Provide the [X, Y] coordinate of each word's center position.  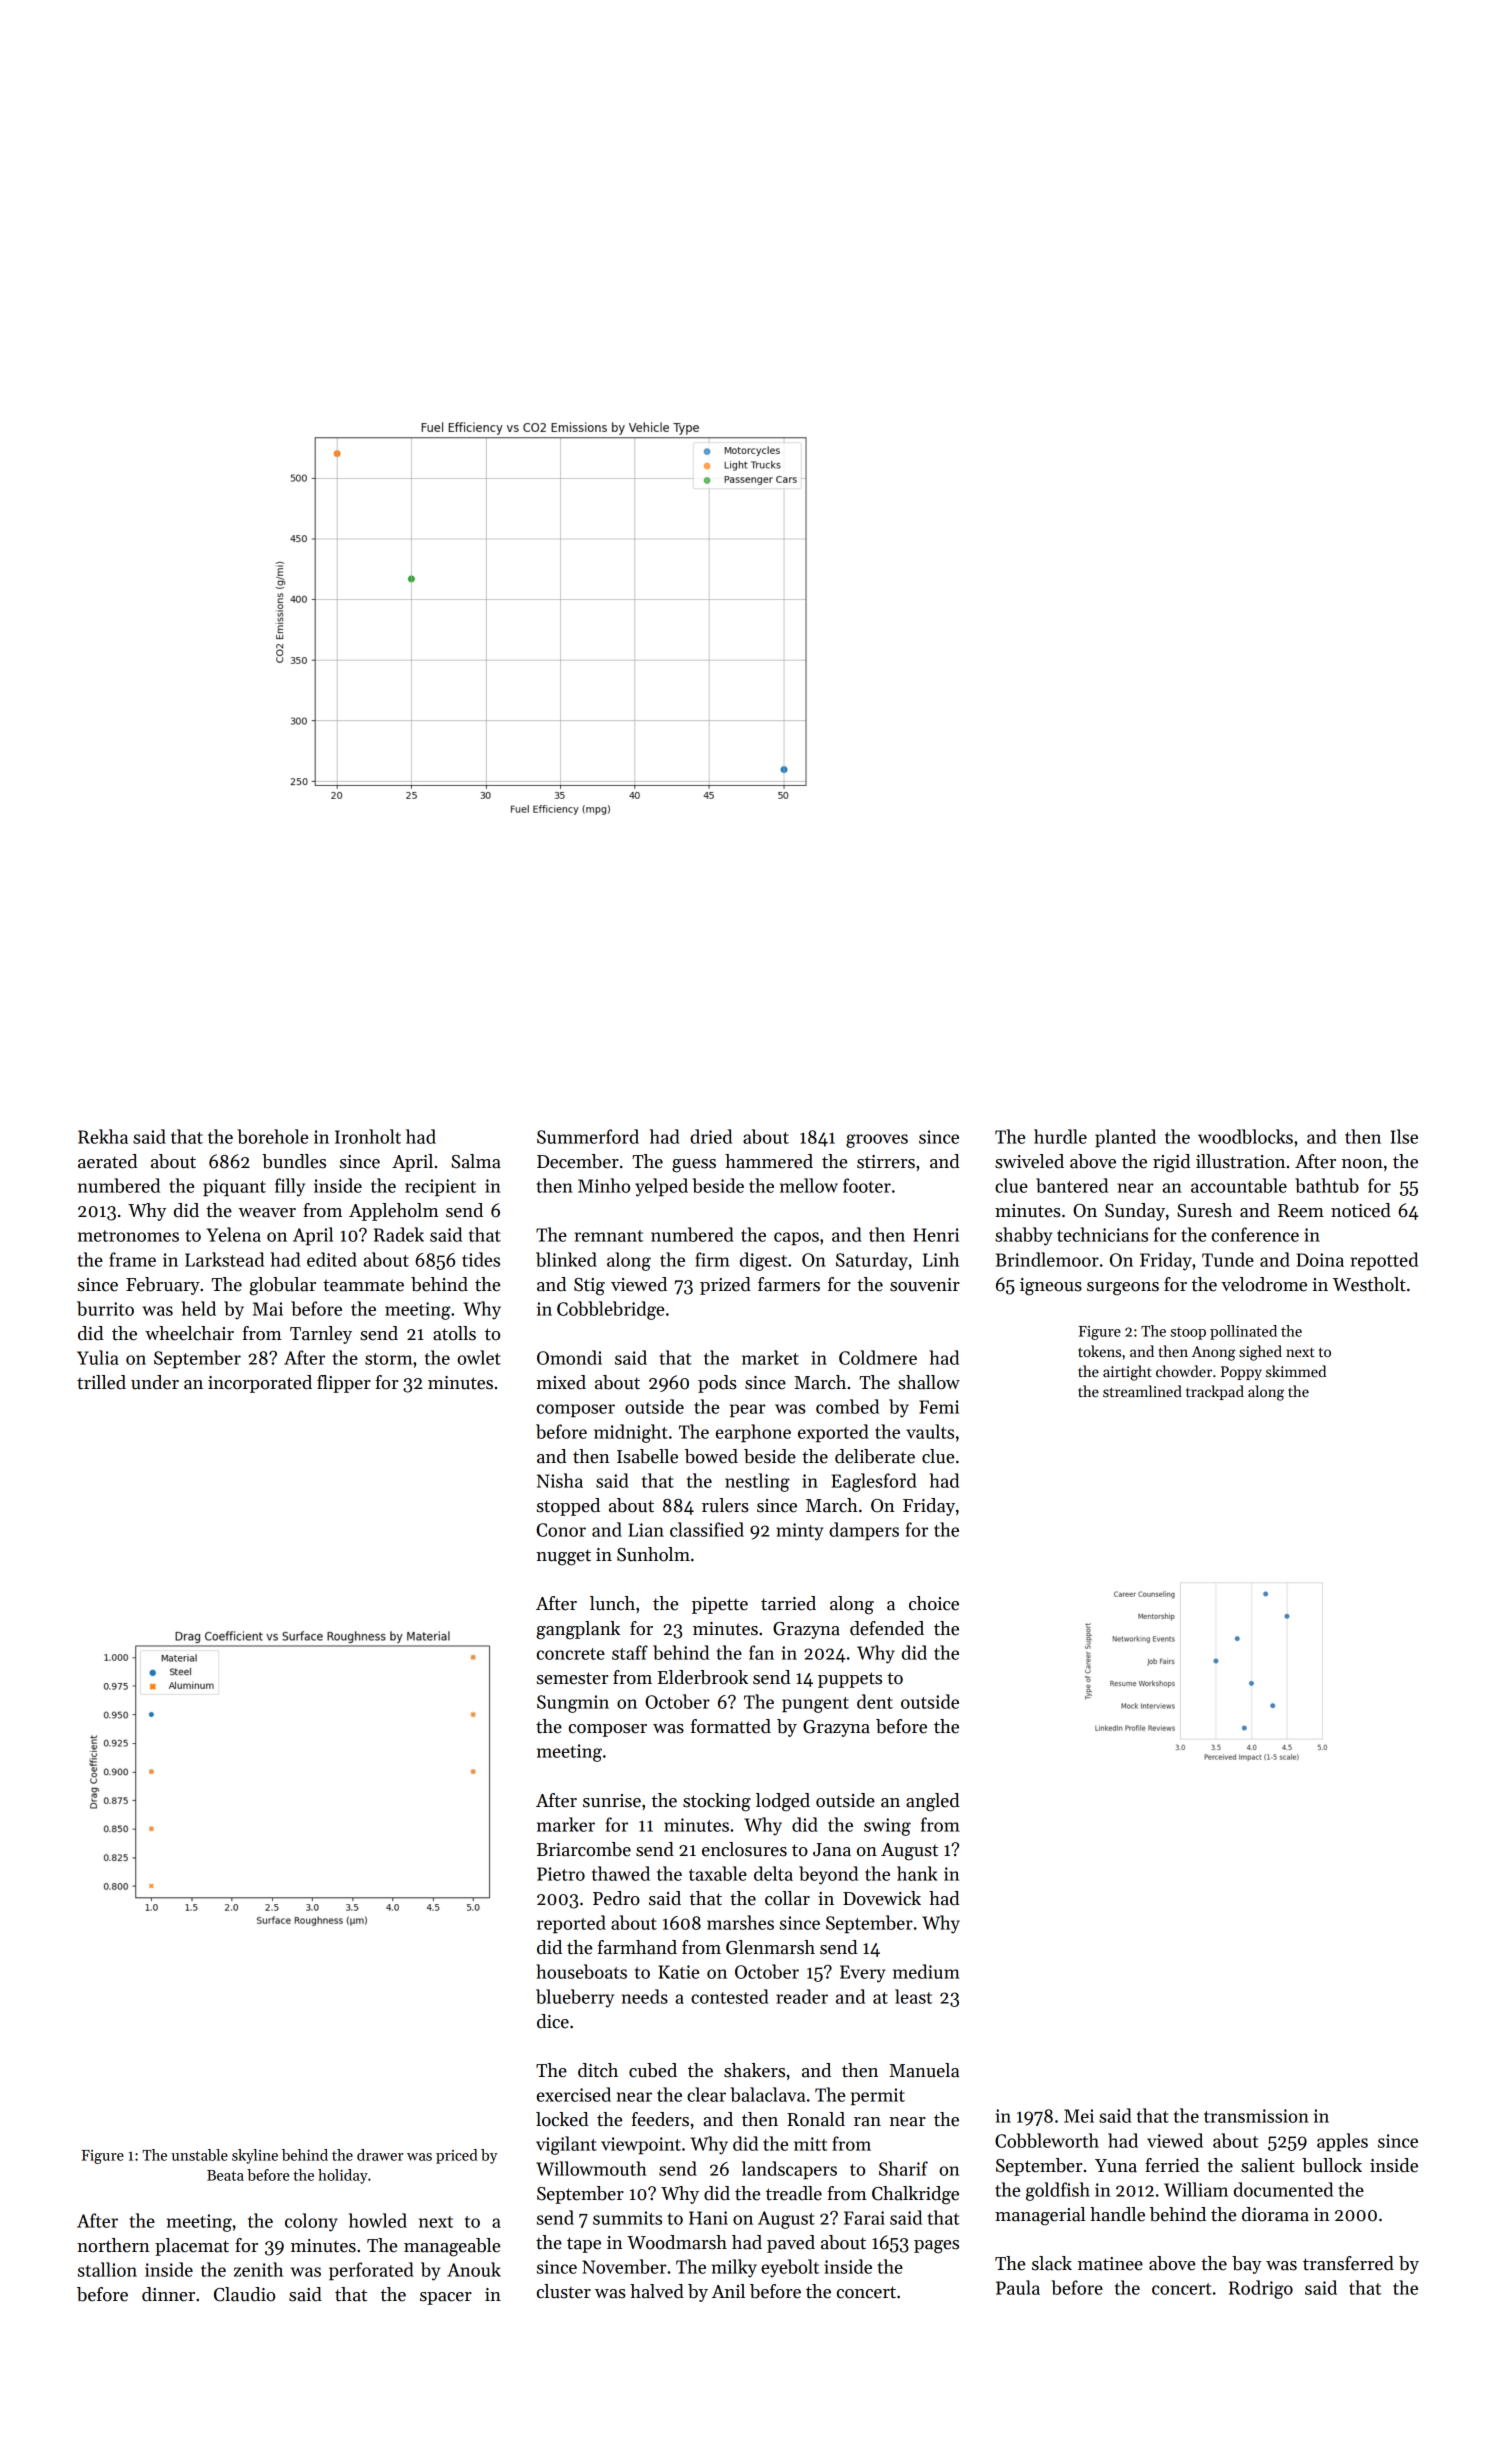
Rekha [103, 1136]
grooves [877, 1141]
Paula [1018, 2287]
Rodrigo [1261, 2289]
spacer [446, 2298]
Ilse [1404, 1136]
